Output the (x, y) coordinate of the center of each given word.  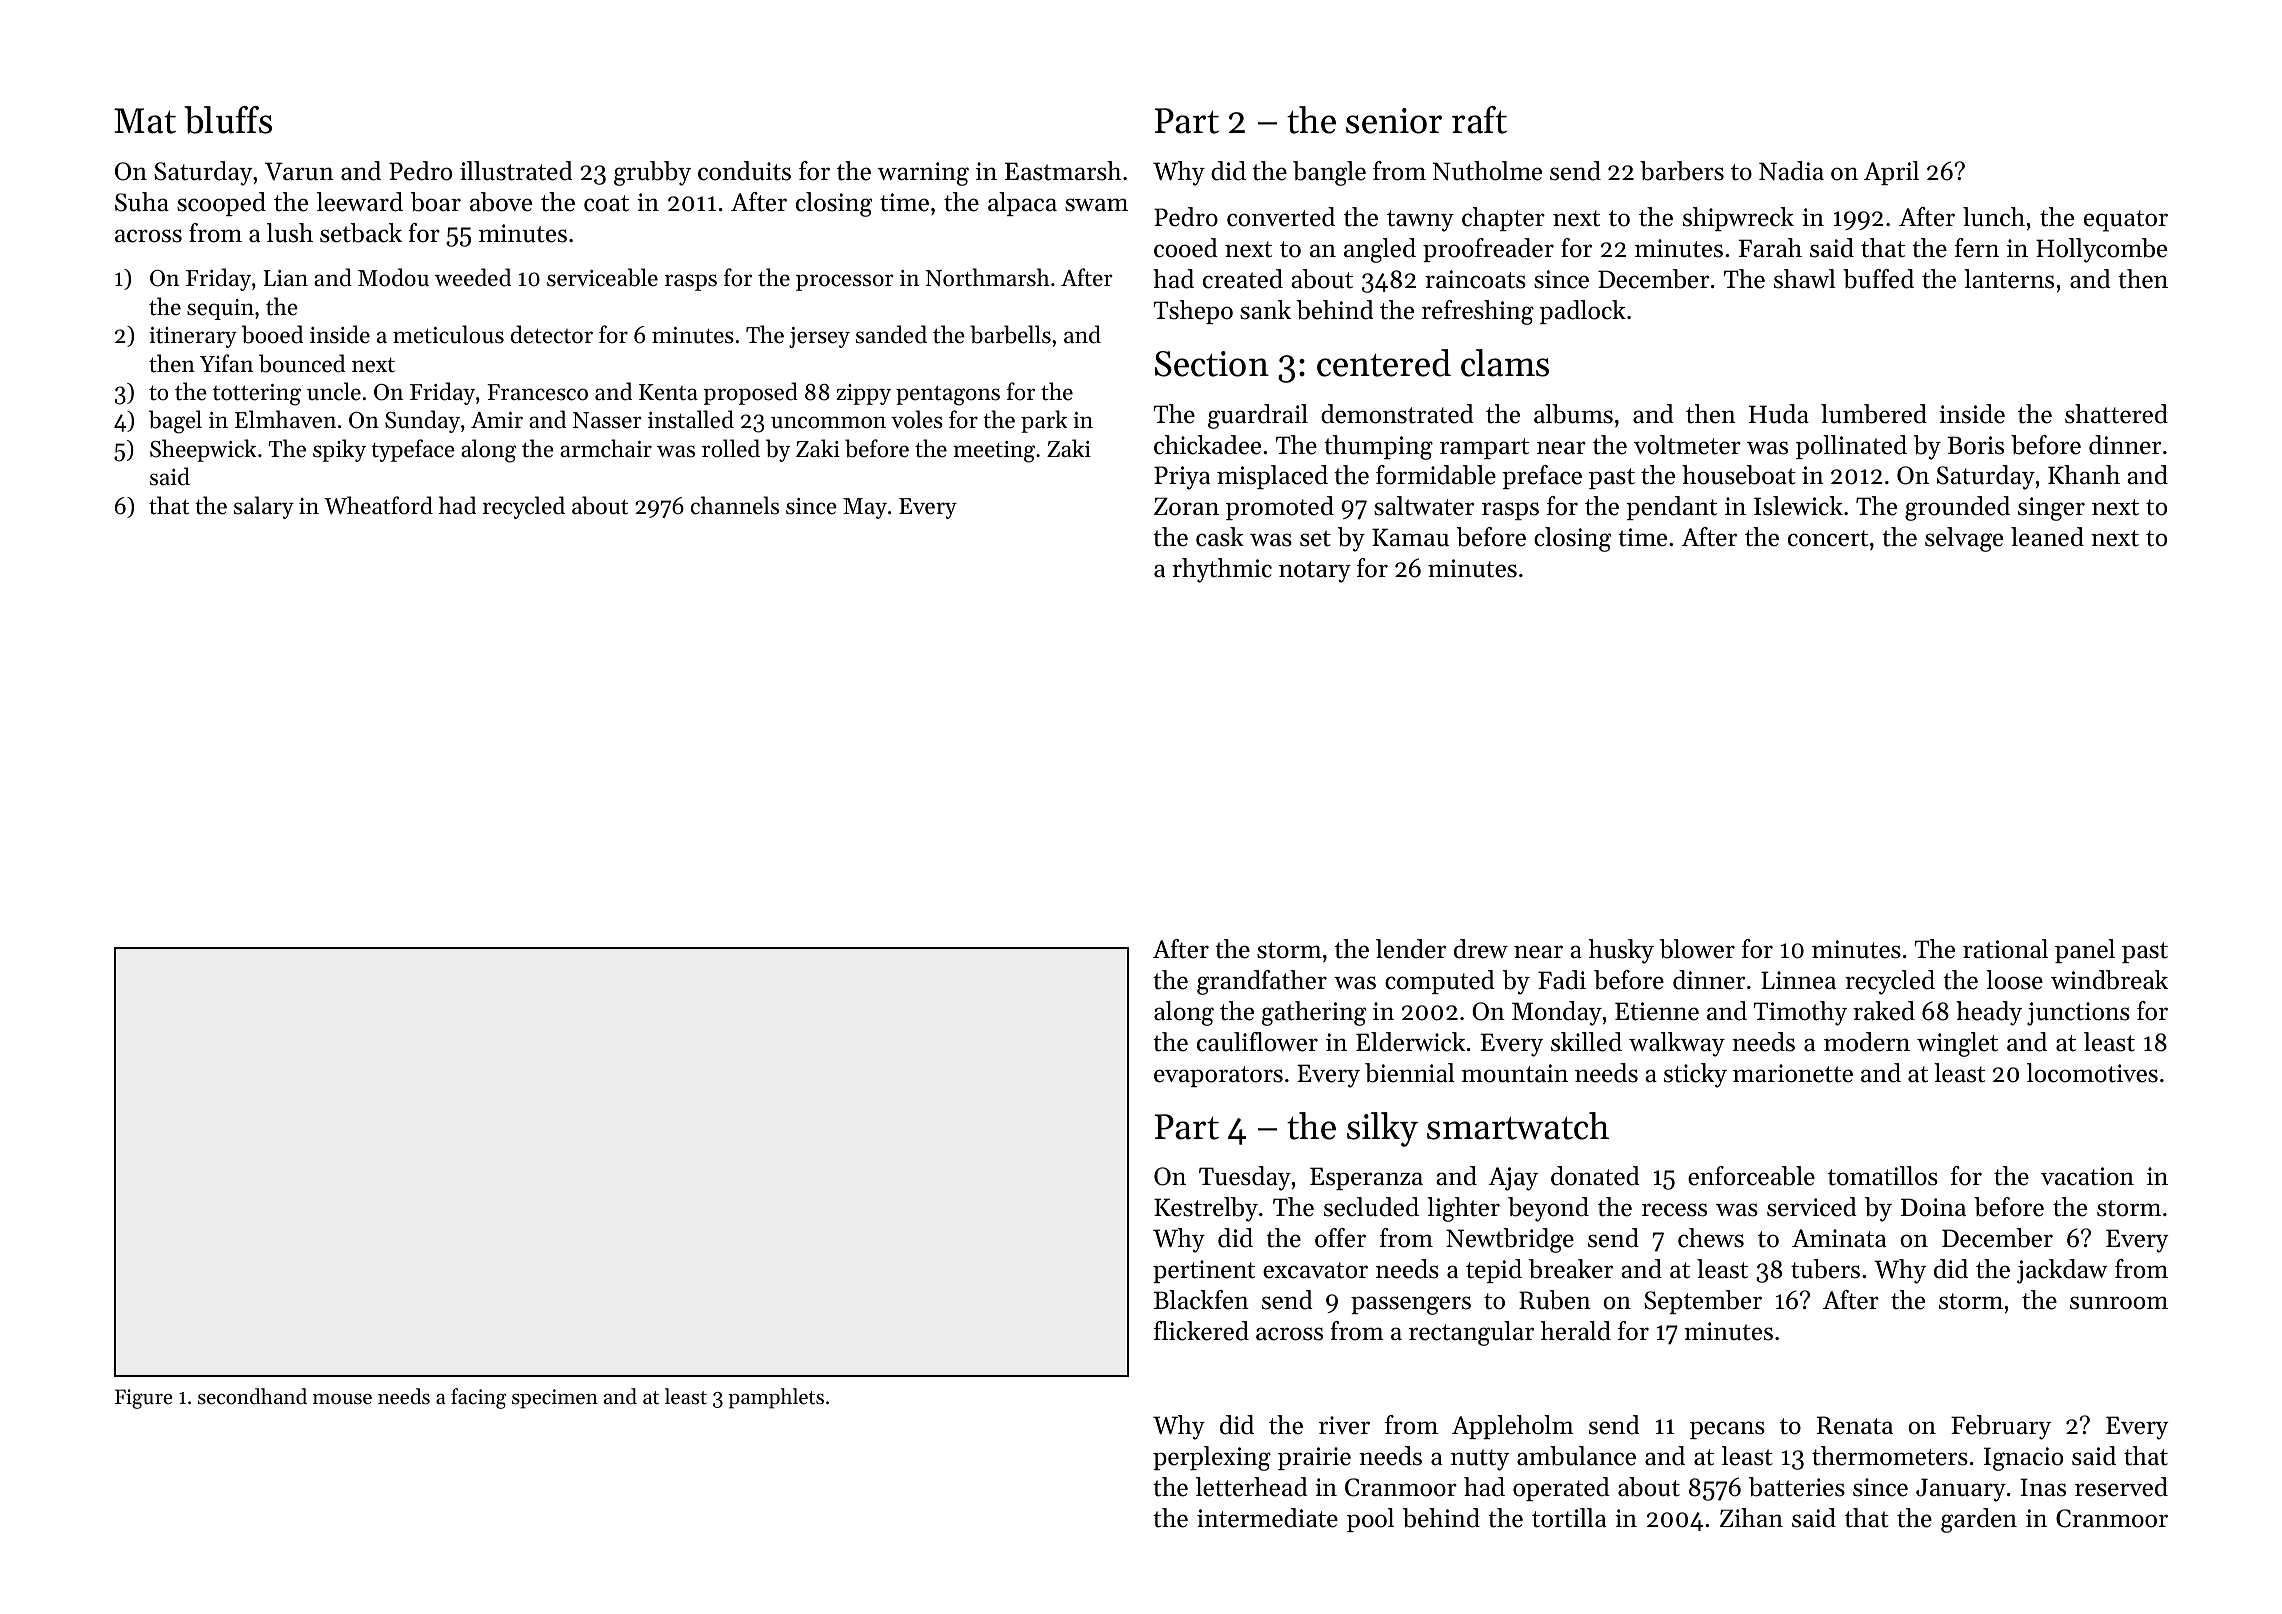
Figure (144, 1399)
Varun (299, 171)
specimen (555, 1399)
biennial (1410, 1073)
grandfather (1262, 982)
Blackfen (1201, 1300)
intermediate (1267, 1518)
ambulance (1576, 1456)
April (1891, 173)
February (2001, 1427)
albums (1573, 414)
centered (1384, 363)
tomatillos (1883, 1176)
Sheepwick (203, 450)
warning (923, 174)
